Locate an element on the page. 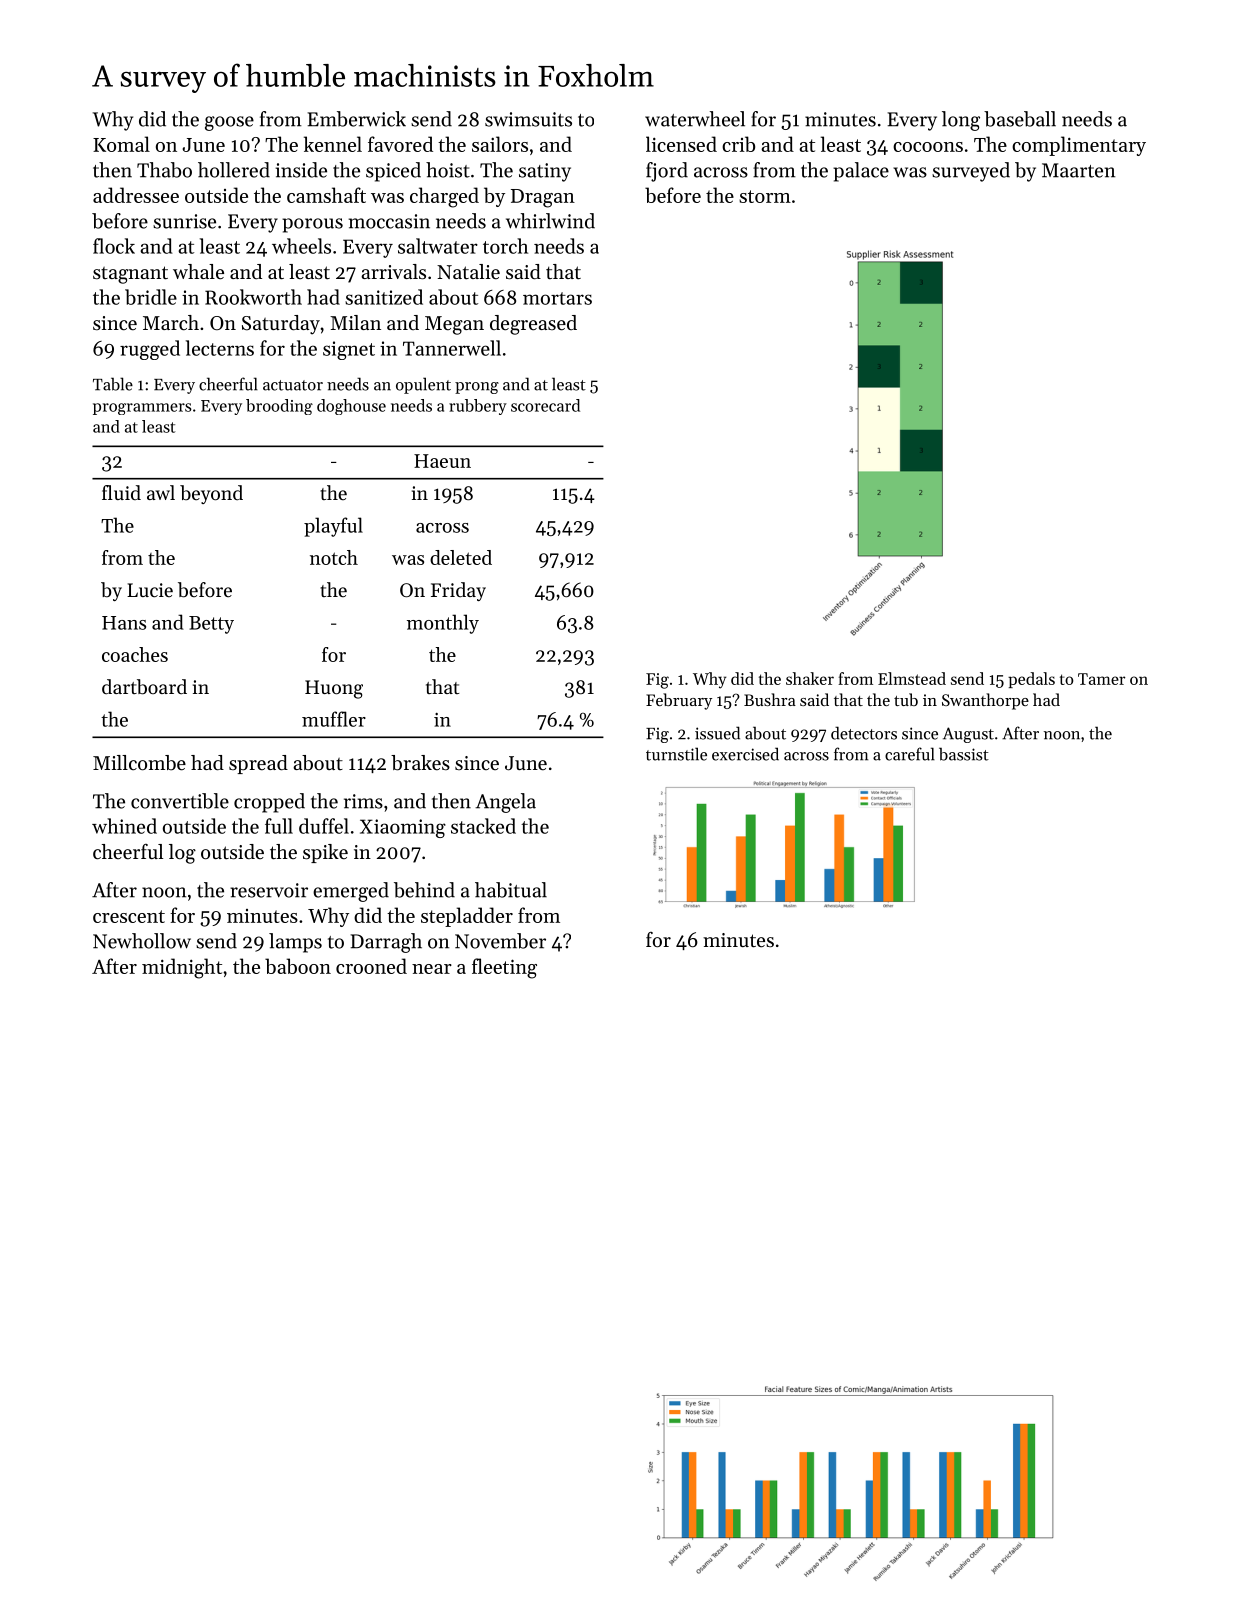  habitual is located at coordinates (511, 890).
